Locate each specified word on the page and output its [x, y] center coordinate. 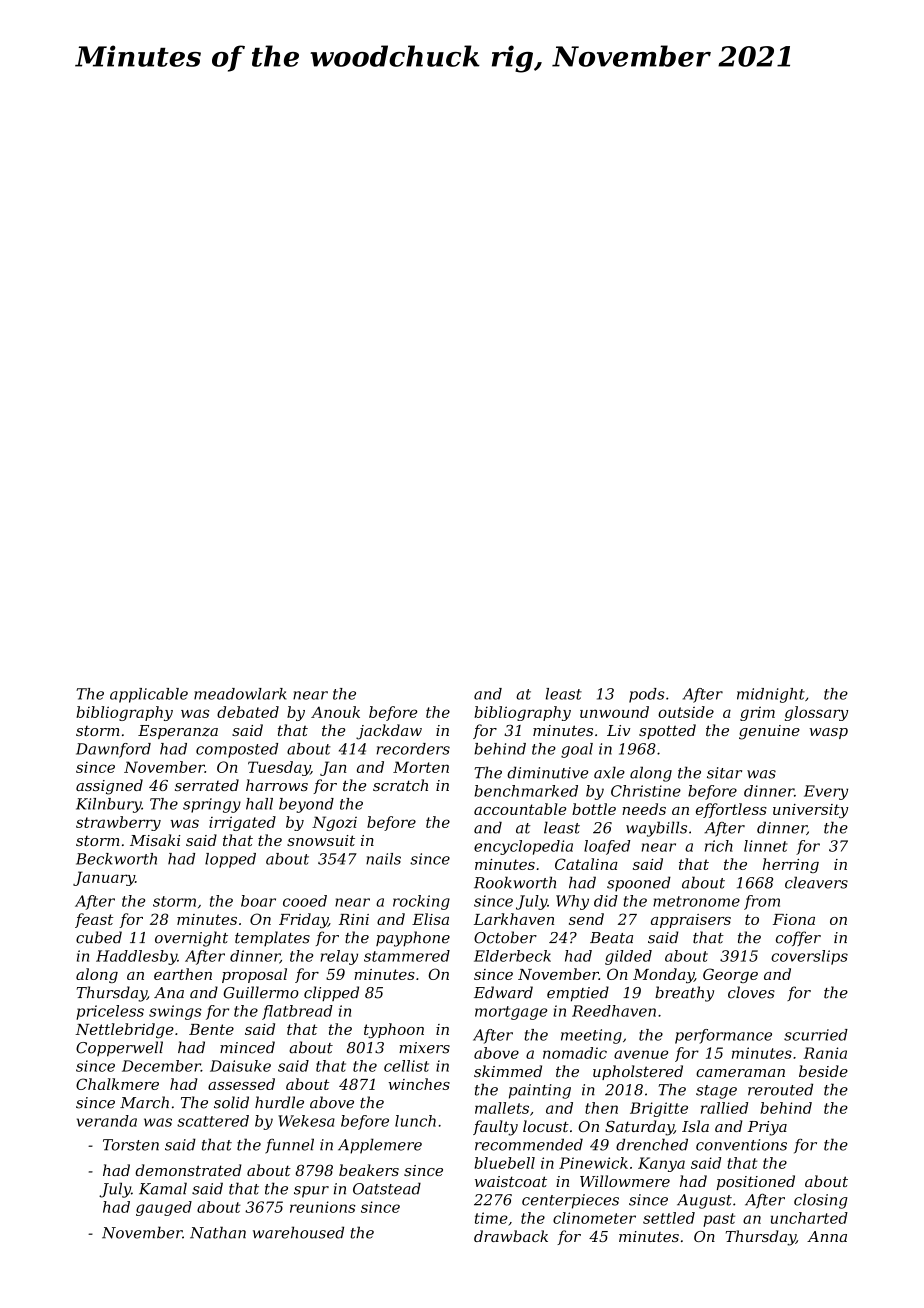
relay [339, 957]
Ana [169, 993]
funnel [289, 1146]
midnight [771, 695]
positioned [756, 1182]
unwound [614, 712]
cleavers [816, 882]
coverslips [809, 957]
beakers [369, 1170]
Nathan [218, 1232]
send [586, 919]
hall [259, 804]
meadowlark [240, 694]
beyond [306, 805]
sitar [724, 773]
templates [272, 938]
